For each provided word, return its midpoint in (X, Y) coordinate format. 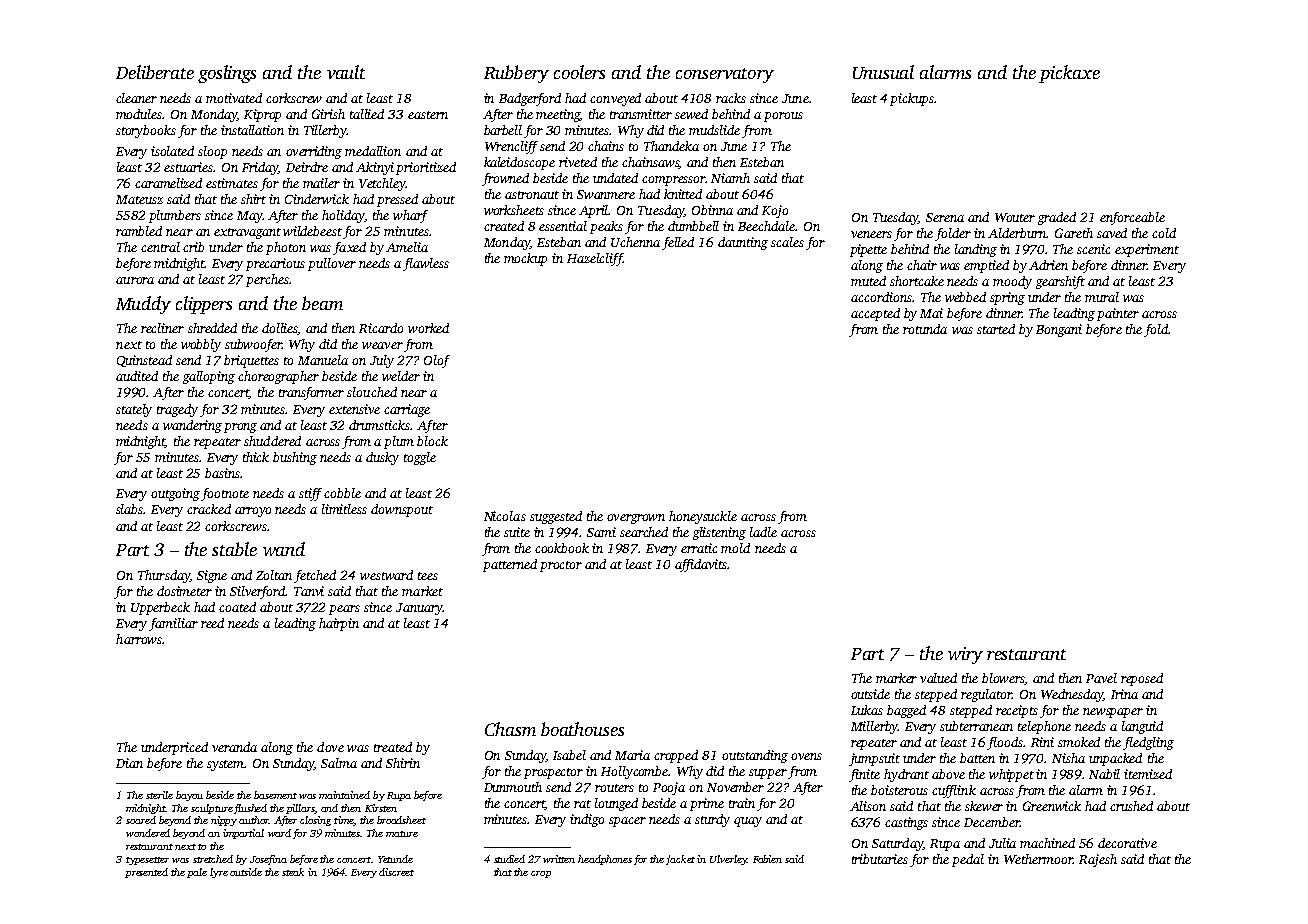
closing (315, 821)
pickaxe (1069, 74)
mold (735, 548)
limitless (344, 509)
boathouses (582, 729)
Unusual (883, 72)
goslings (227, 74)
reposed (1142, 679)
